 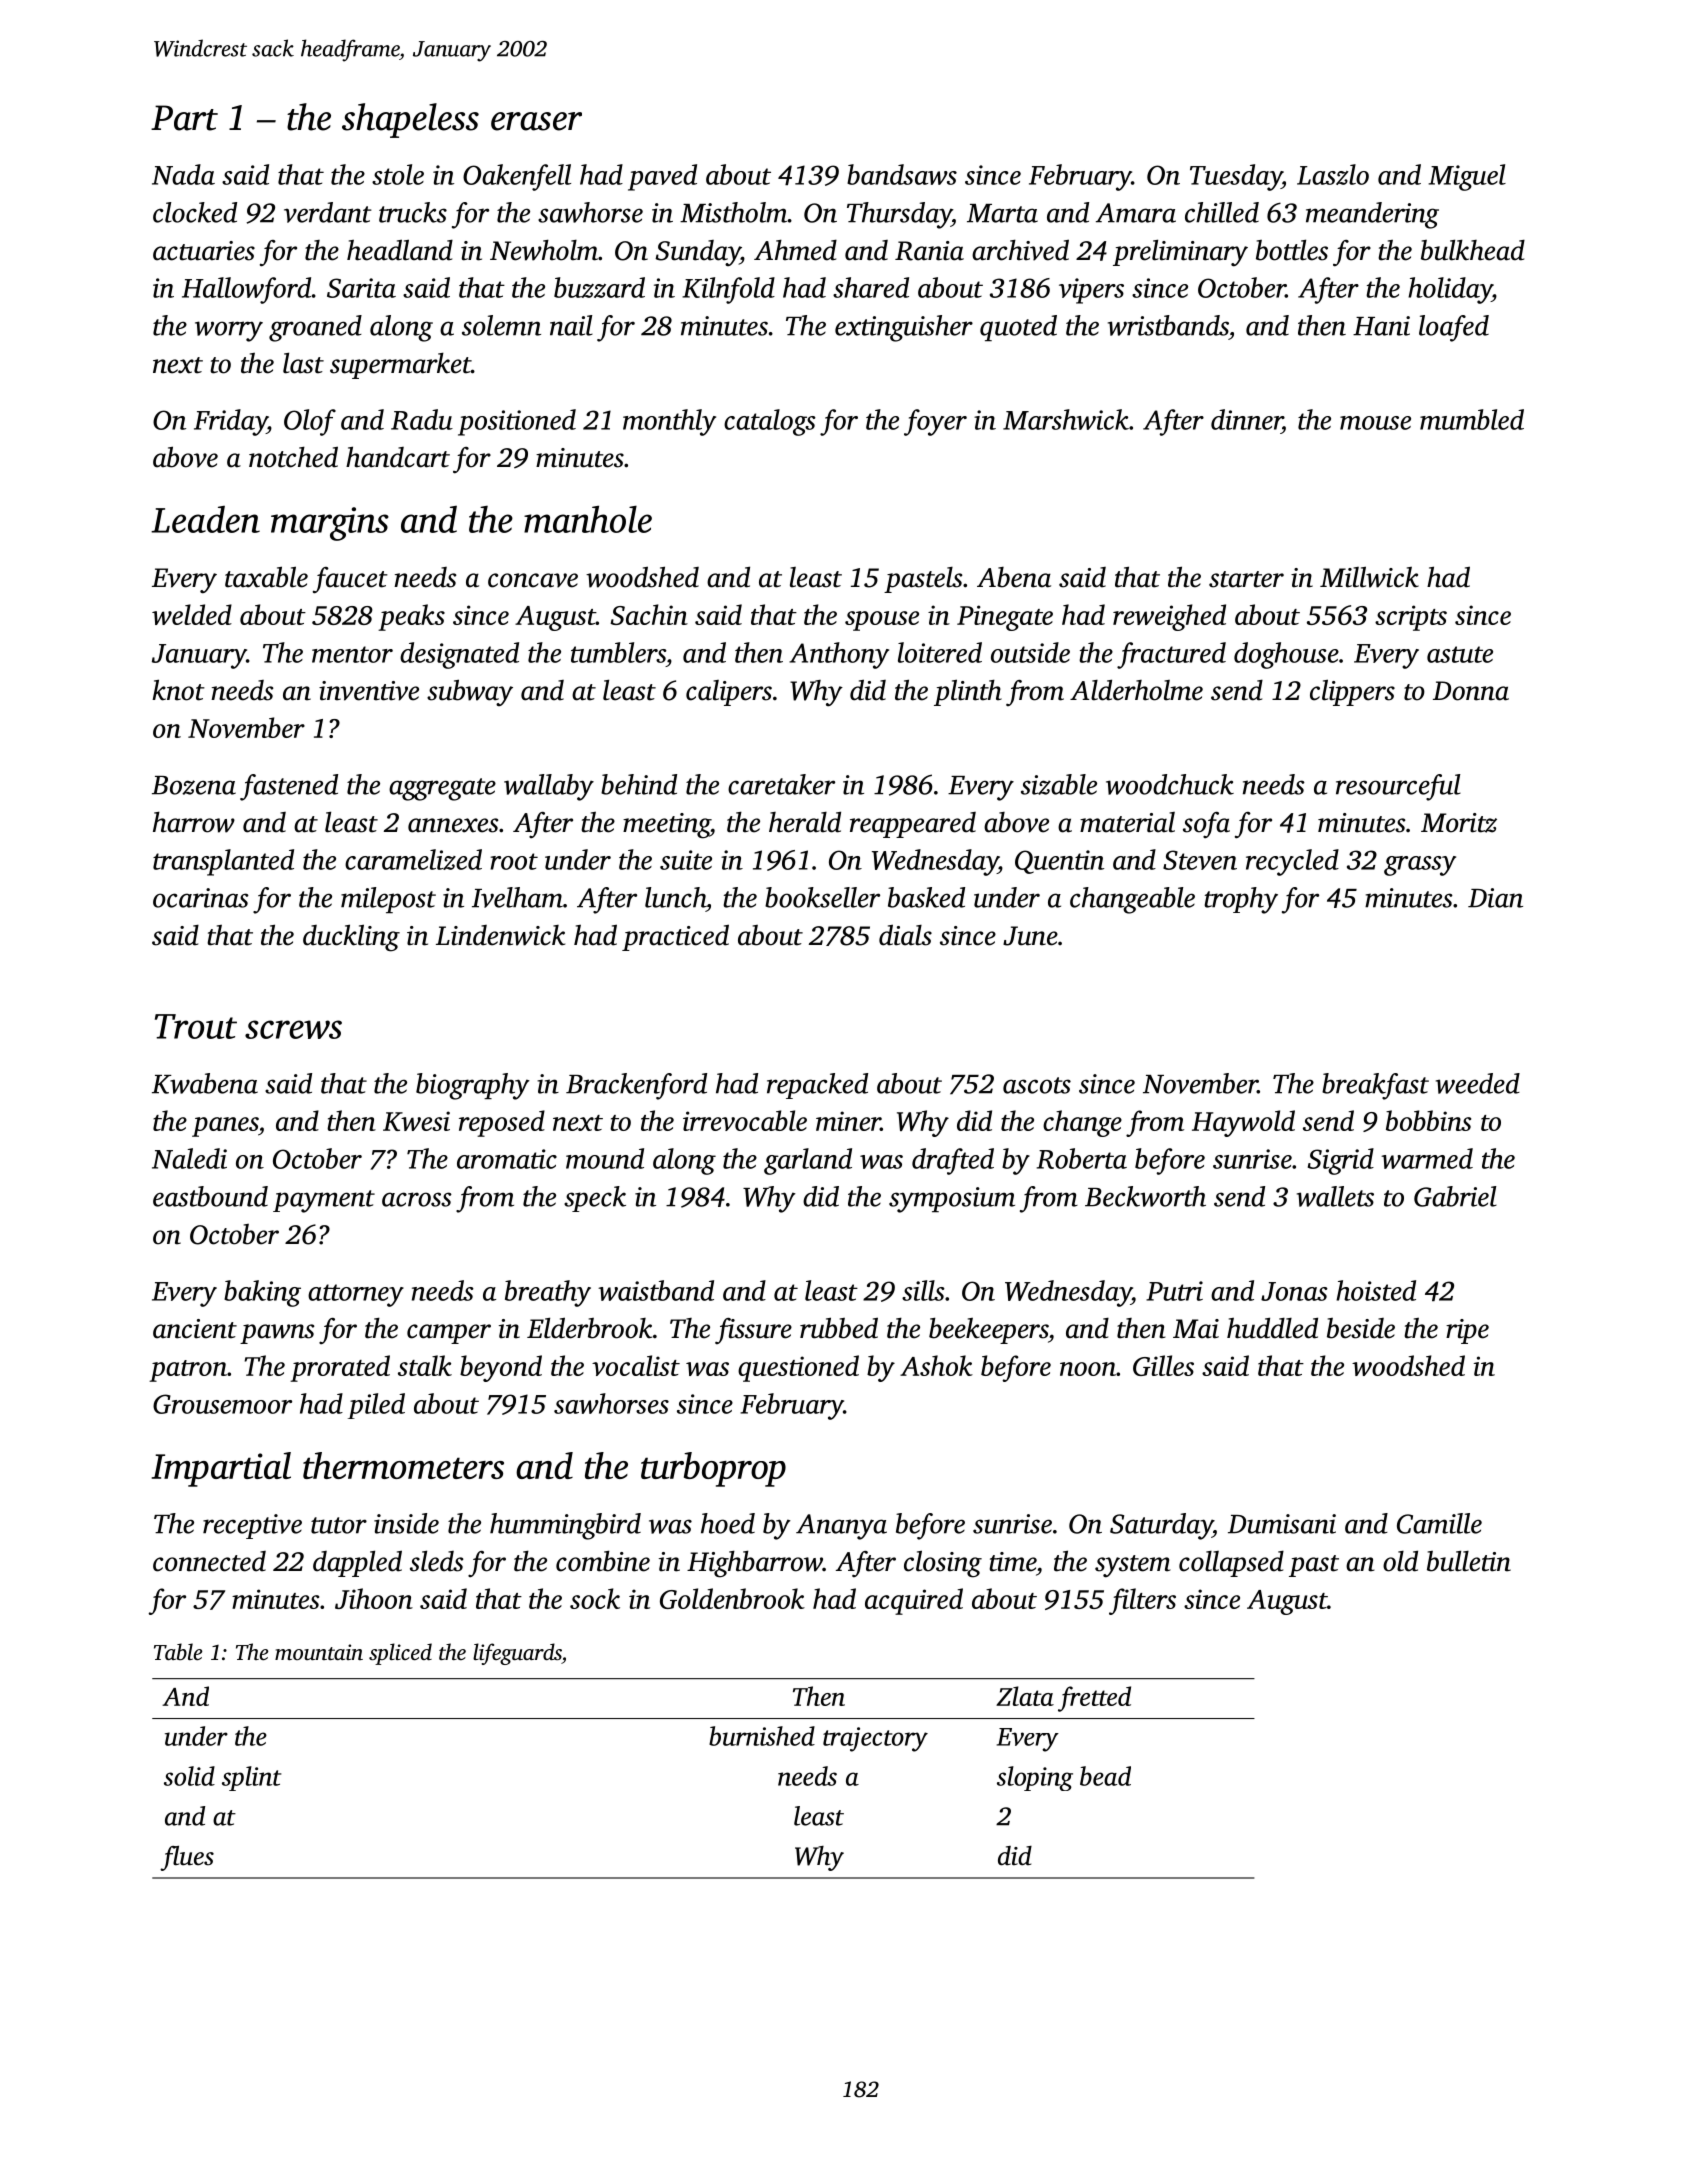 I want to click on bulletin, so click(x=1469, y=1561).
